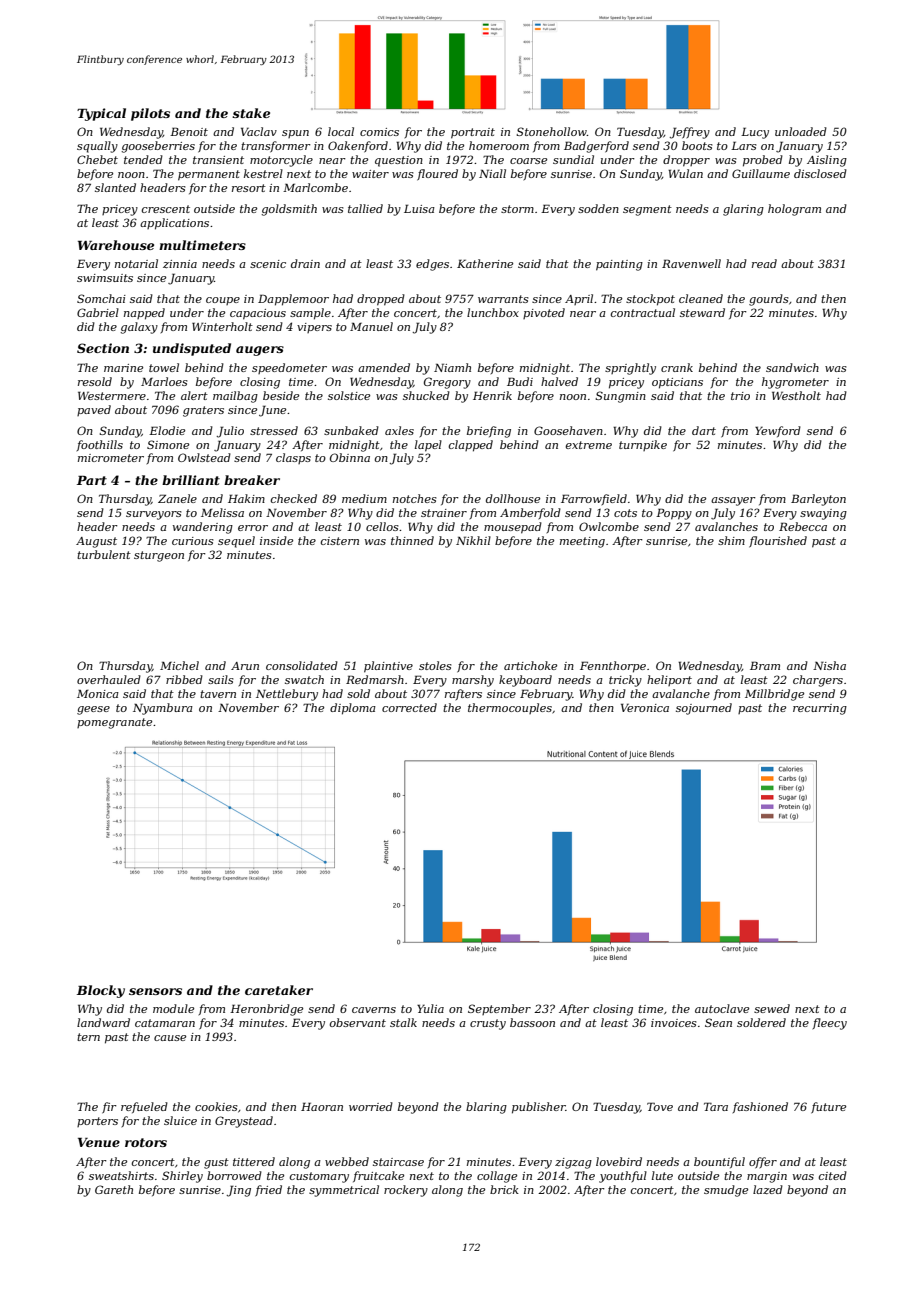 This screenshot has height=1308, width=924. What do you see at coordinates (191, 480) in the screenshot?
I see `brilliant` at bounding box center [191, 480].
